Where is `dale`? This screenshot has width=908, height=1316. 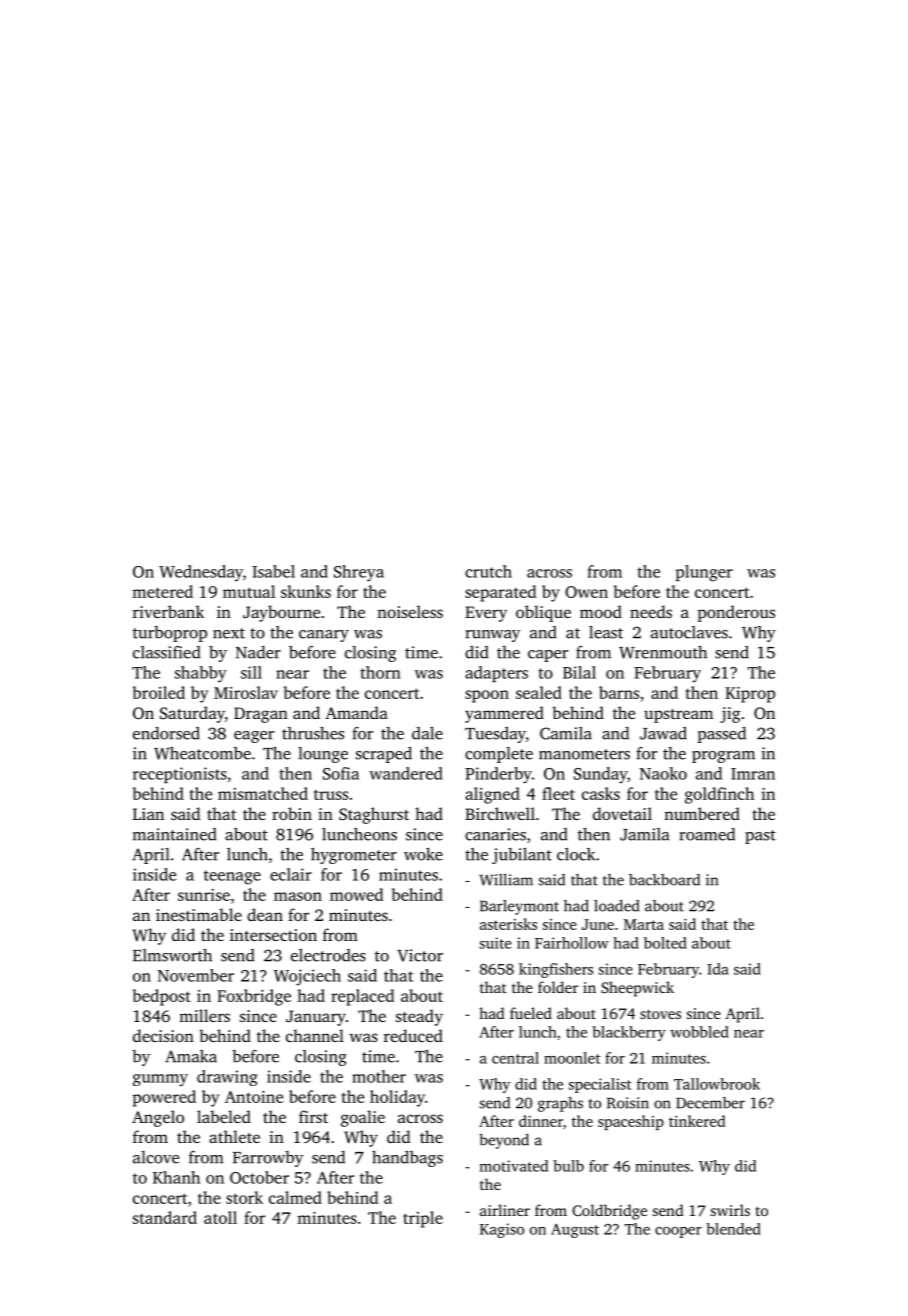 dale is located at coordinates (427, 733).
